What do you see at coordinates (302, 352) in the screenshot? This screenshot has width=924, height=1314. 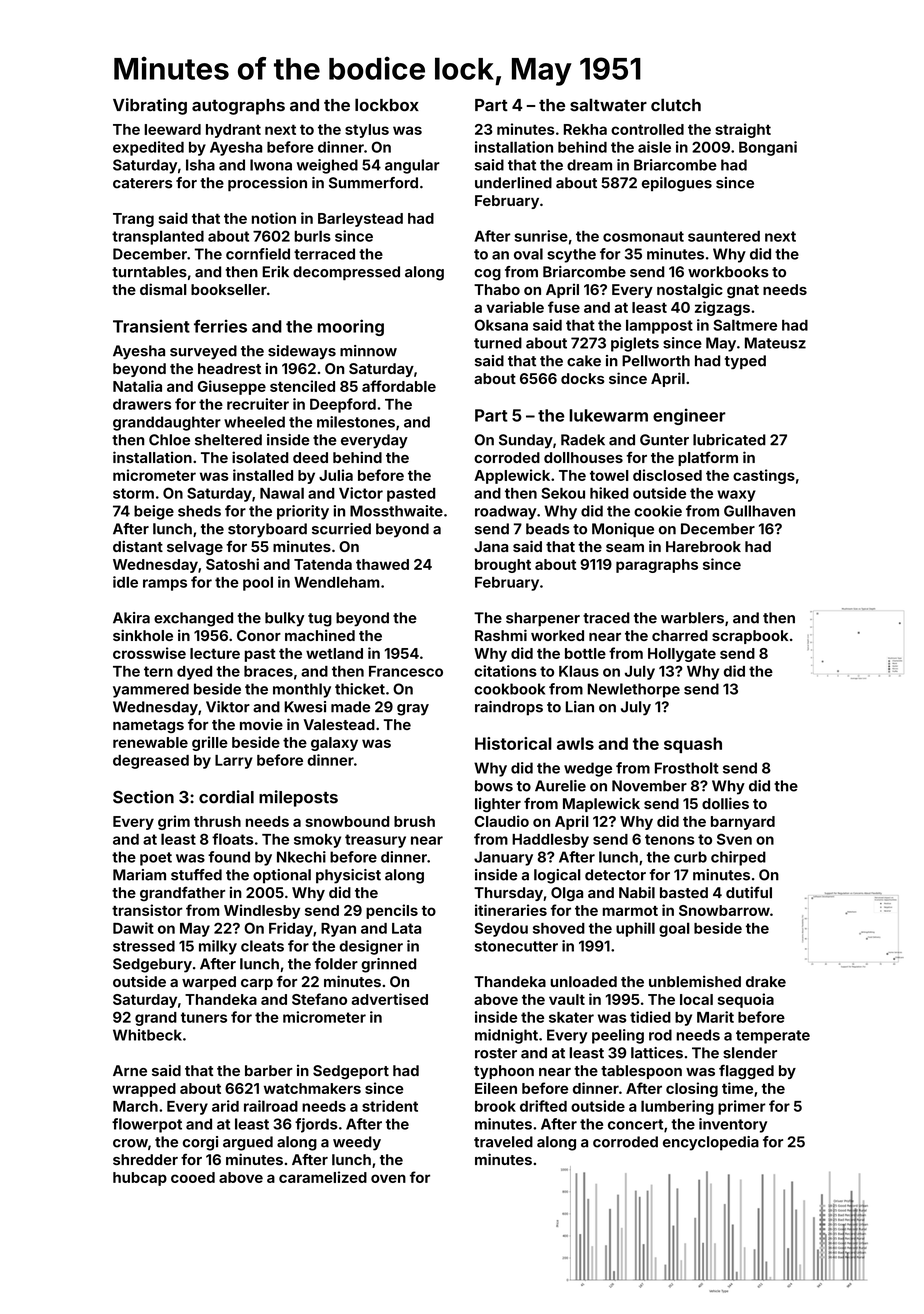 I see `sideways` at bounding box center [302, 352].
